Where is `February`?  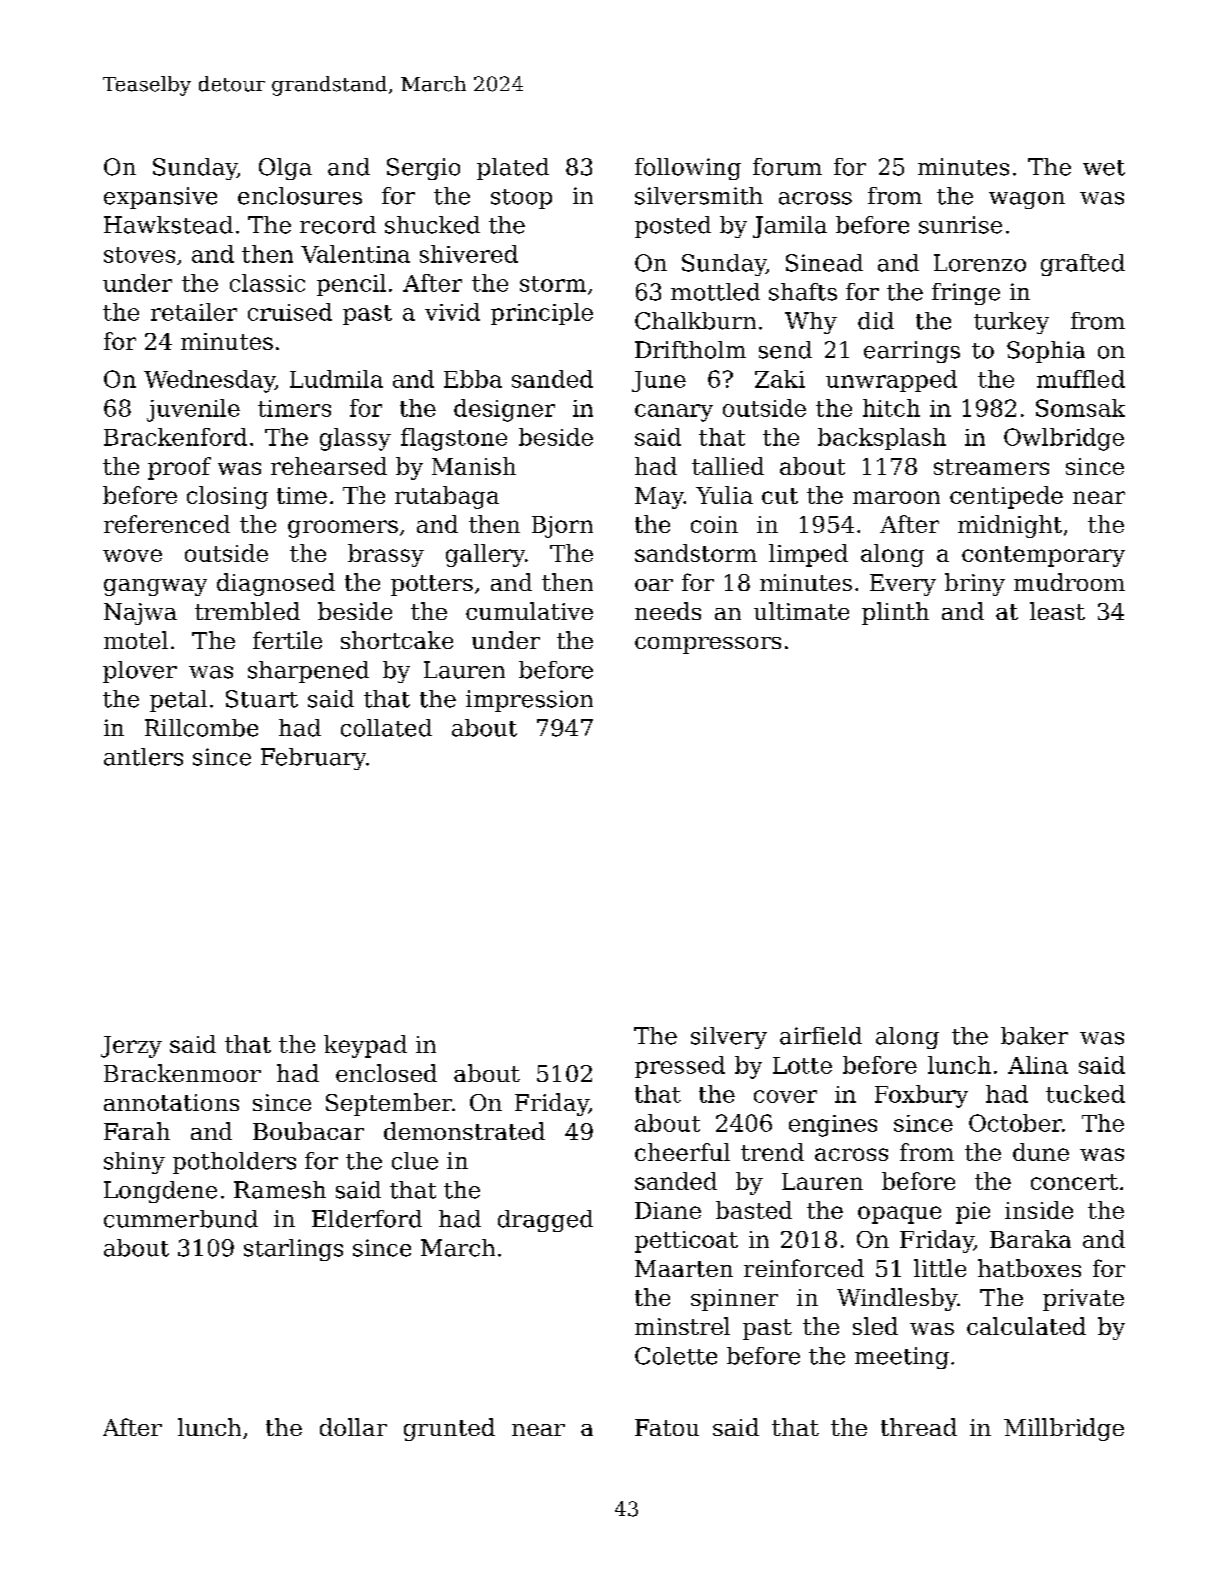
February is located at coordinates (313, 759).
